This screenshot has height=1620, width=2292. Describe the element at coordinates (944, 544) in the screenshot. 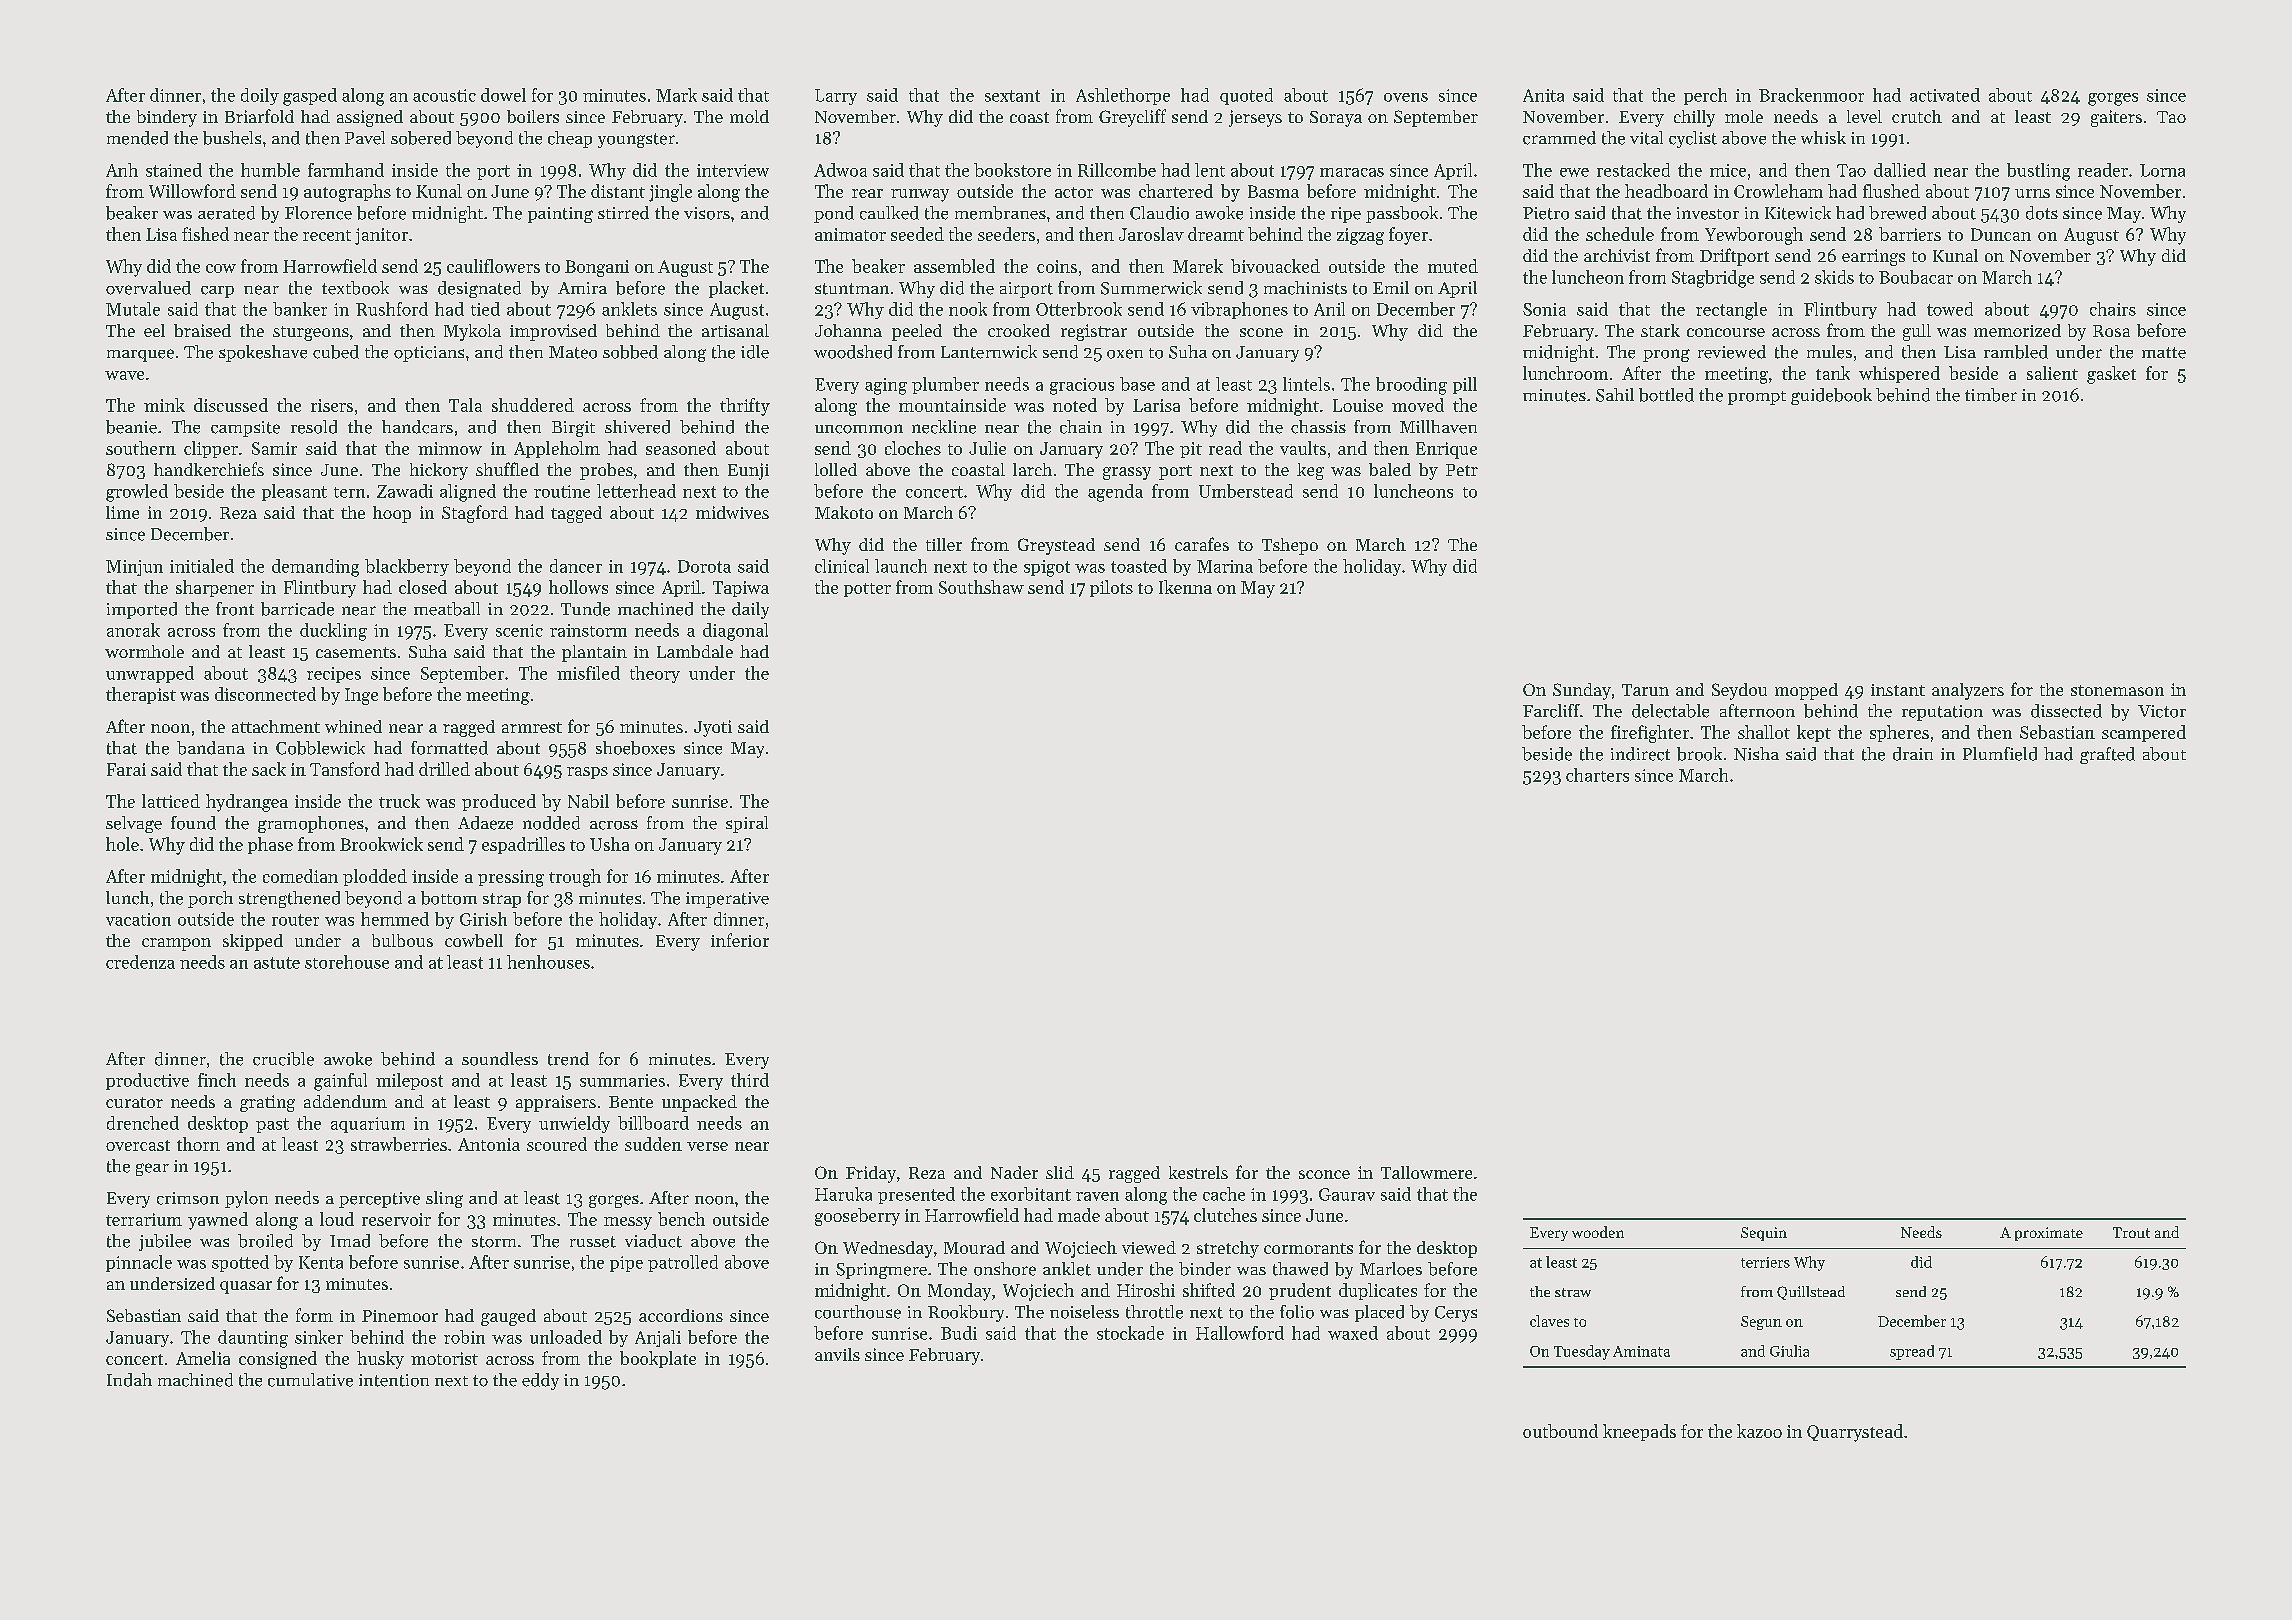

I see `tiller` at that location.
